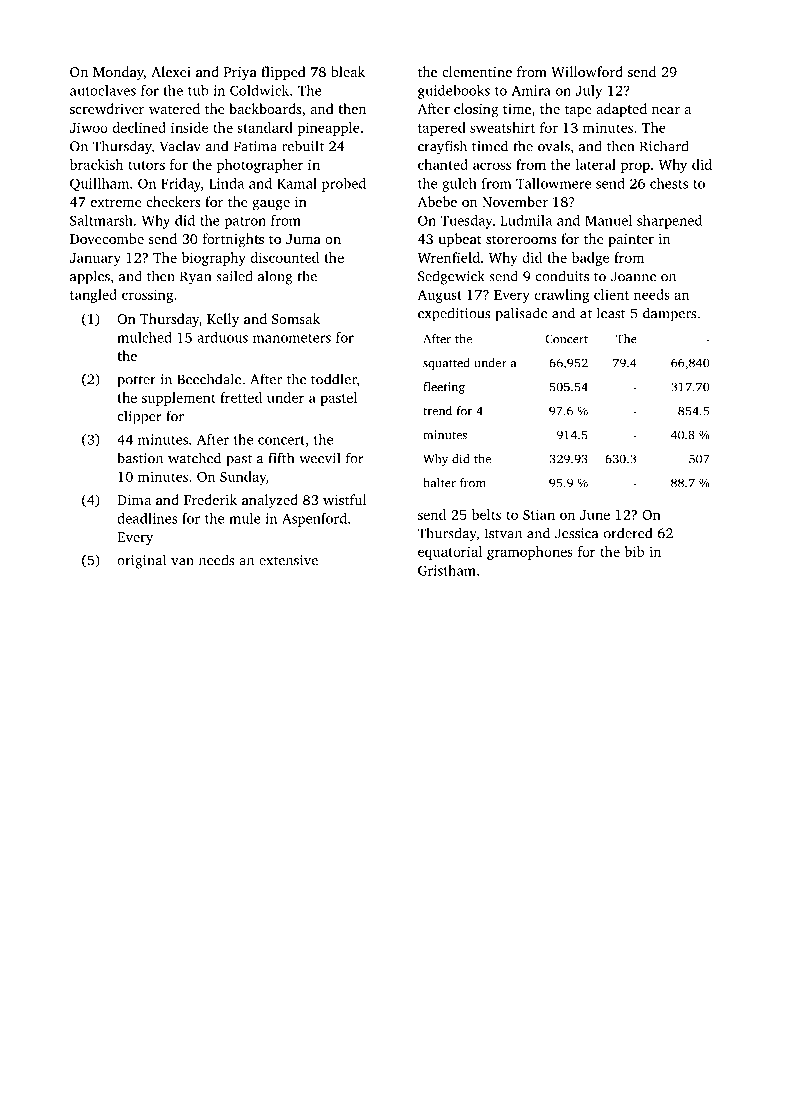  I want to click on adapted, so click(621, 110).
